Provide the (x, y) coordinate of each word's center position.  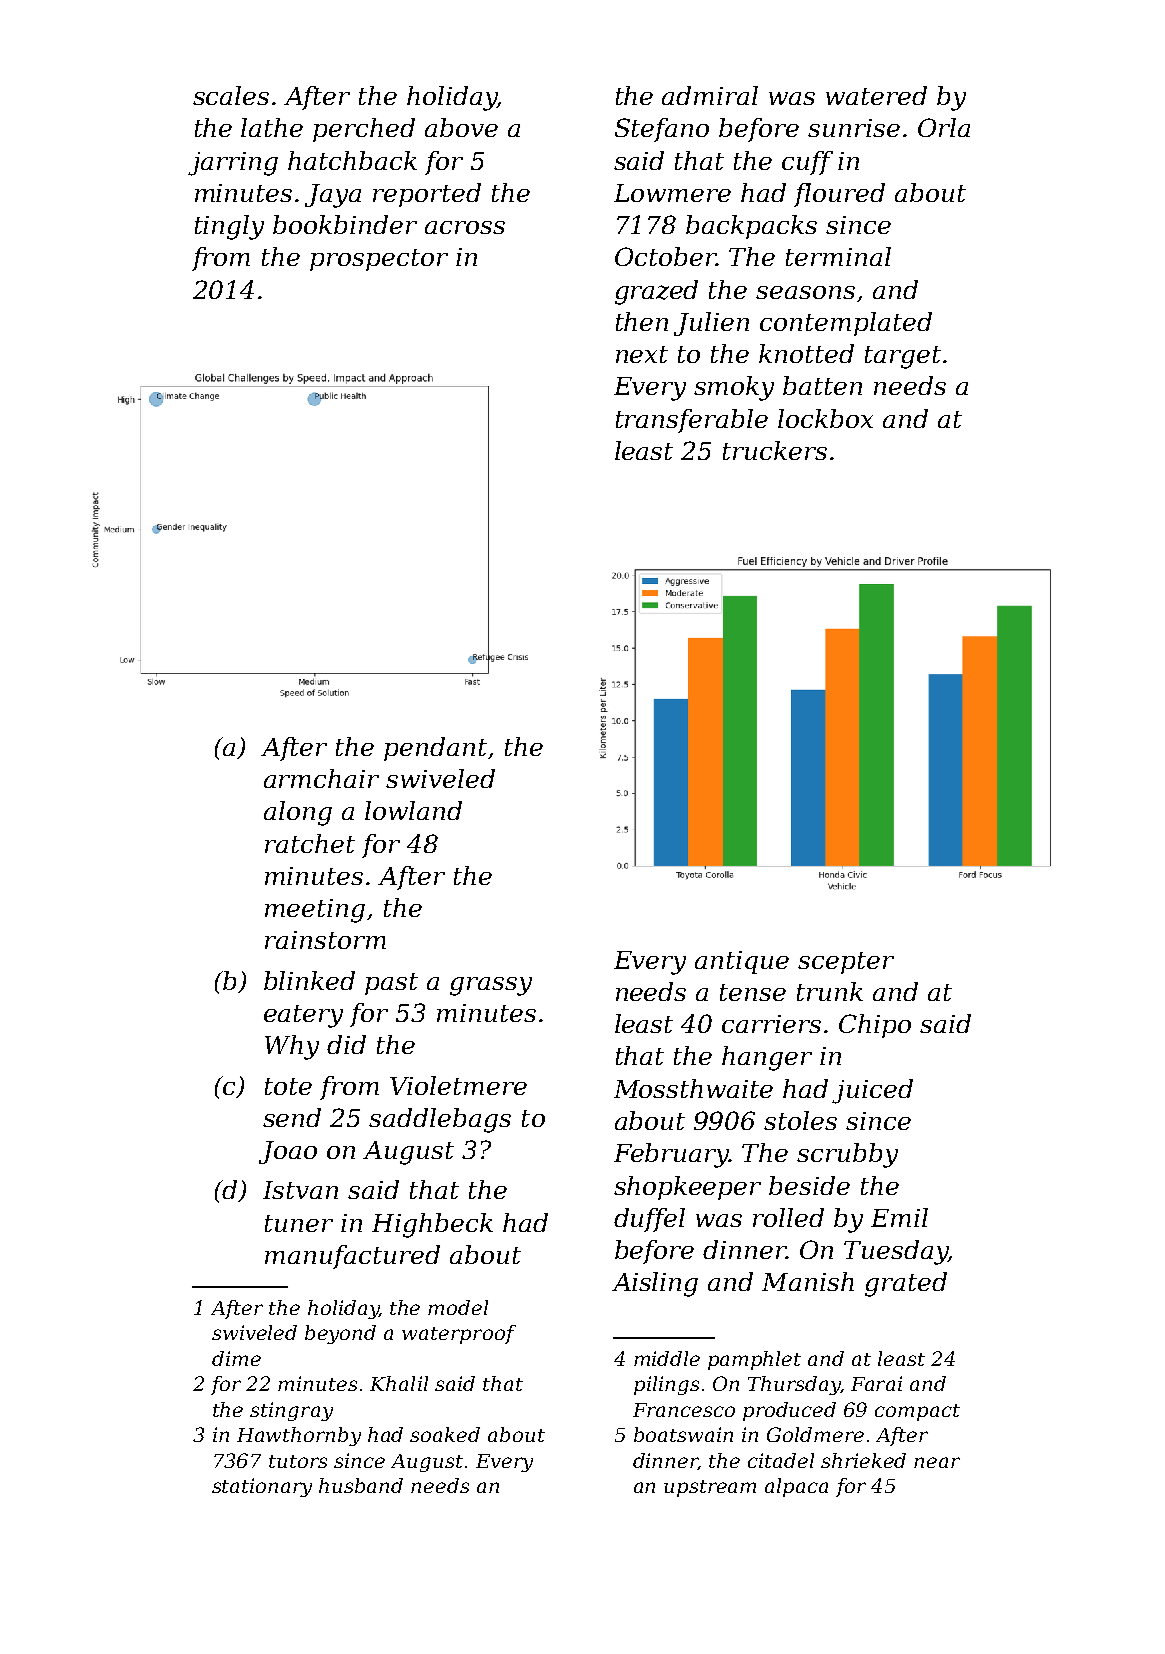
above (461, 127)
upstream (710, 1488)
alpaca (796, 1487)
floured (839, 195)
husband (361, 1485)
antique (742, 962)
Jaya (333, 196)
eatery (303, 1016)
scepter (846, 963)
